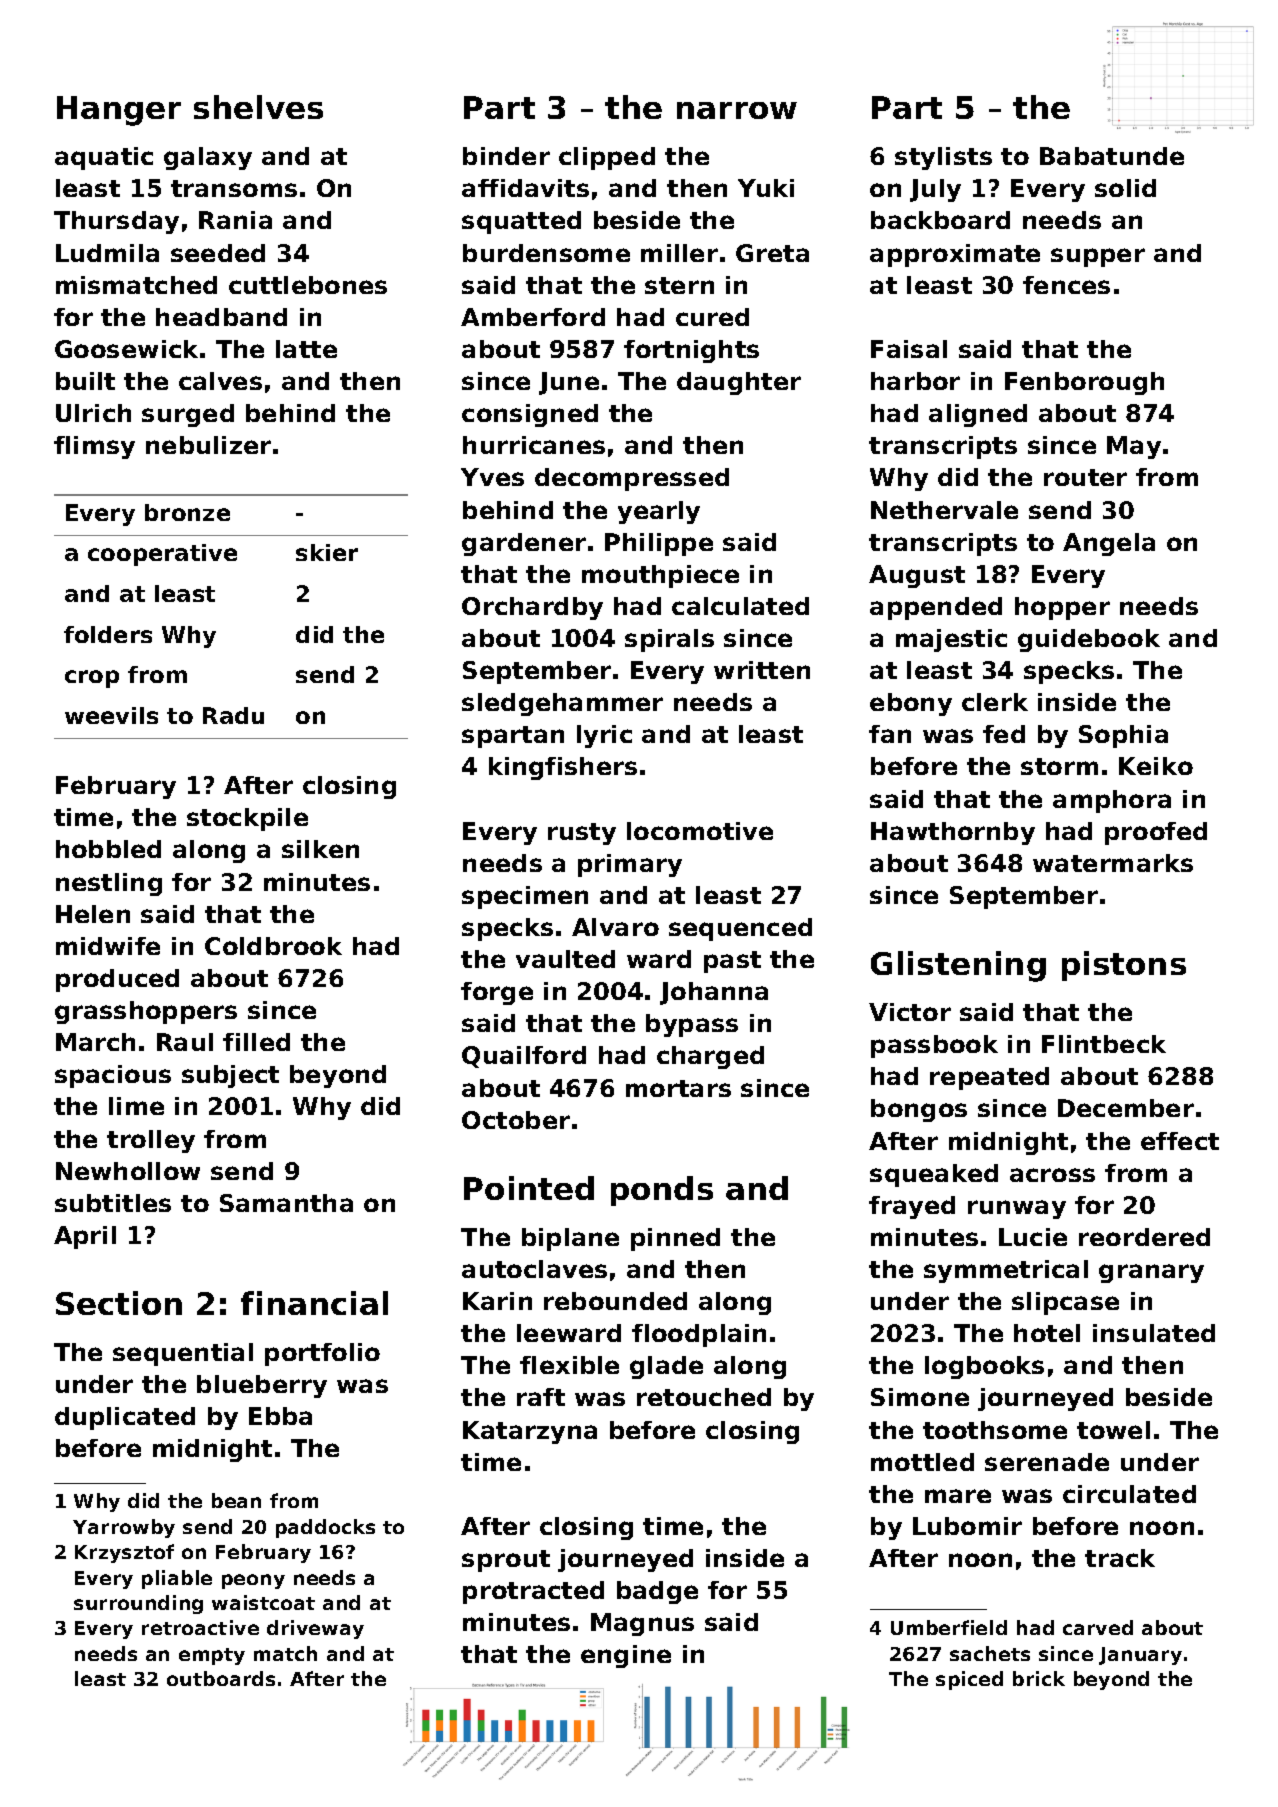 The width and height of the document is (1278, 1807). I want to click on Section, so click(119, 1303).
